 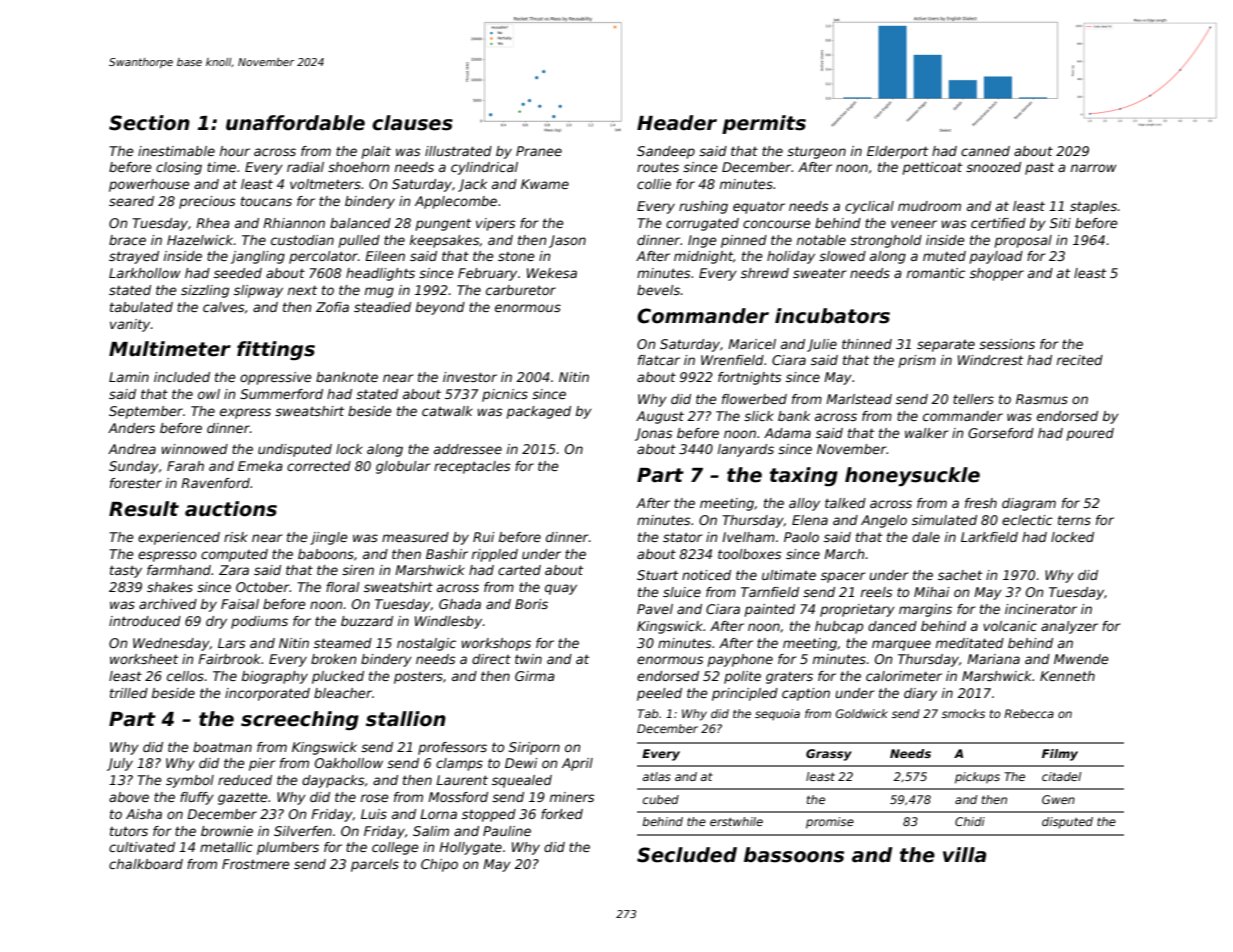 I want to click on metallic, so click(x=226, y=847).
